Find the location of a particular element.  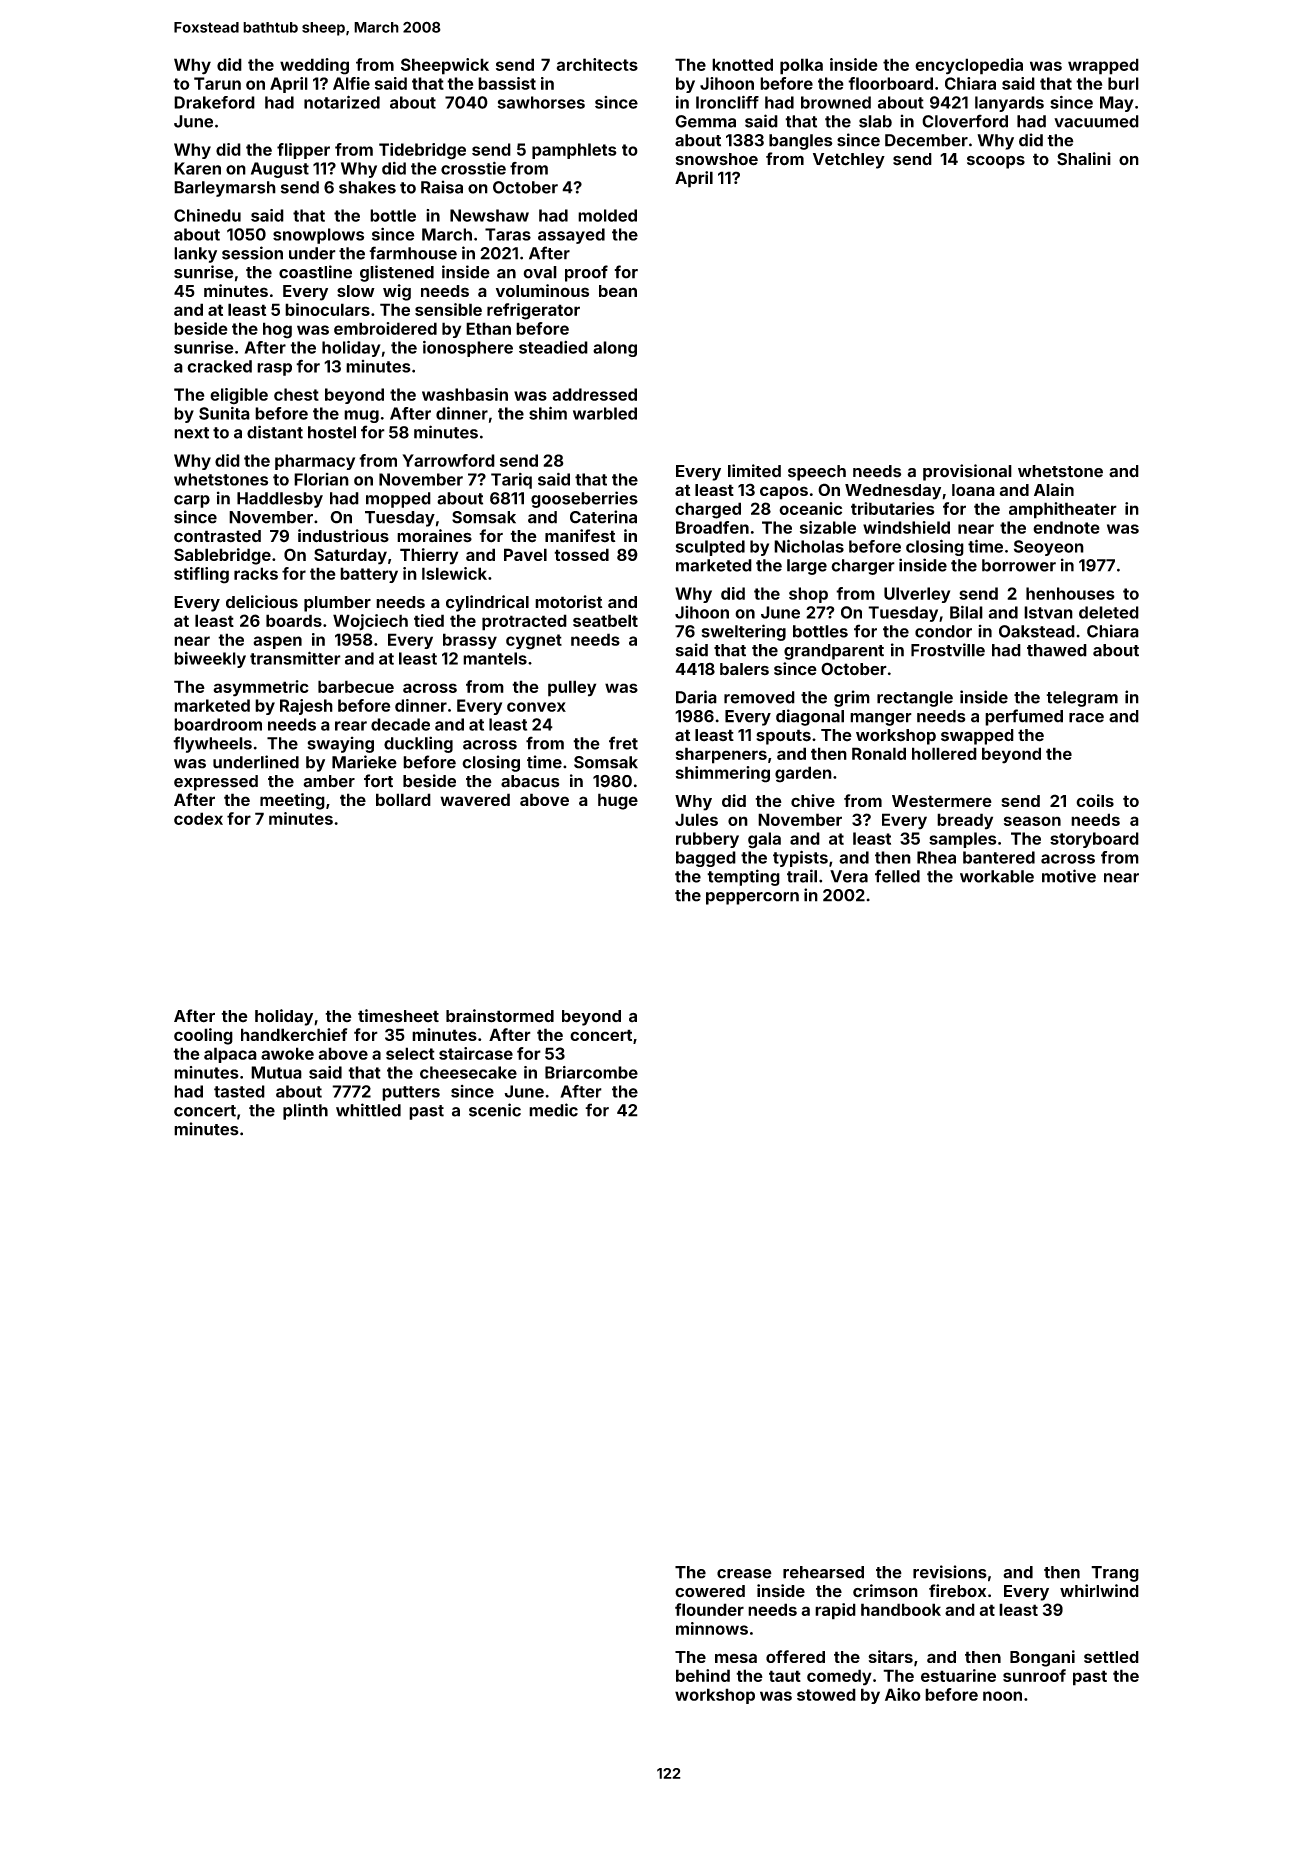

select is located at coordinates (410, 1053).
